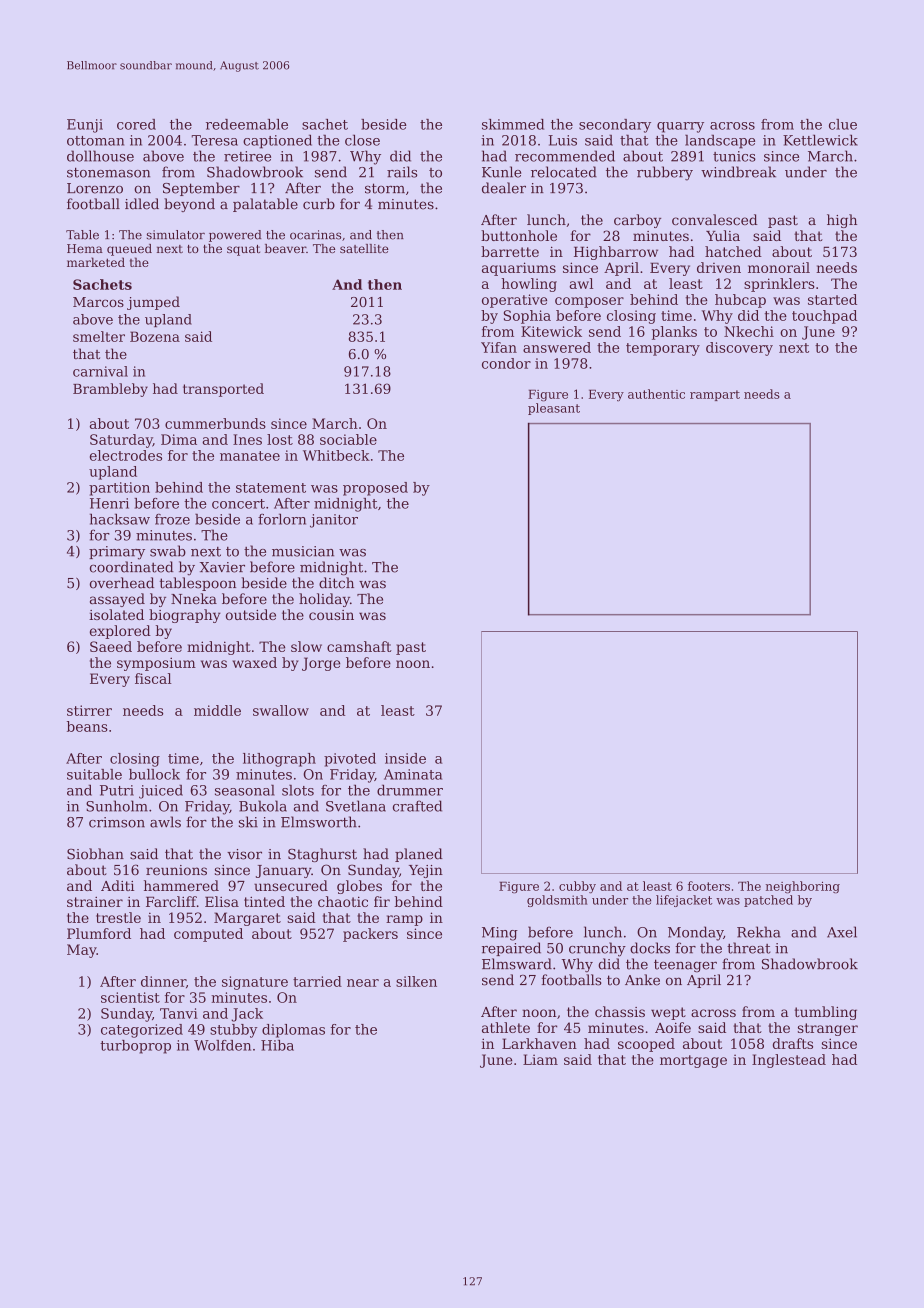 This screenshot has width=924, height=1308. I want to click on Aminata, so click(413, 774).
